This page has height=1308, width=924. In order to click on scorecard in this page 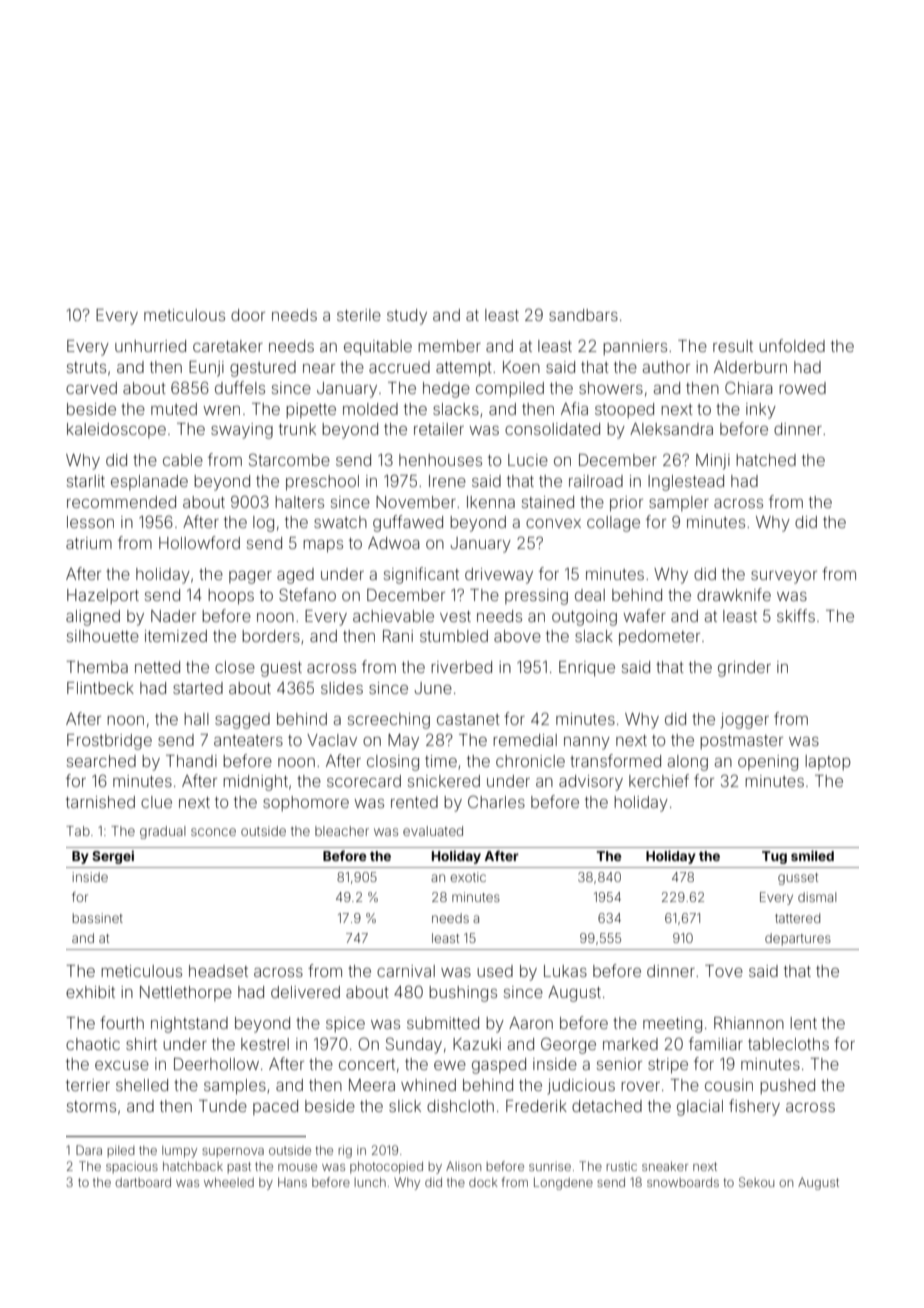, I will do `click(364, 781)`.
